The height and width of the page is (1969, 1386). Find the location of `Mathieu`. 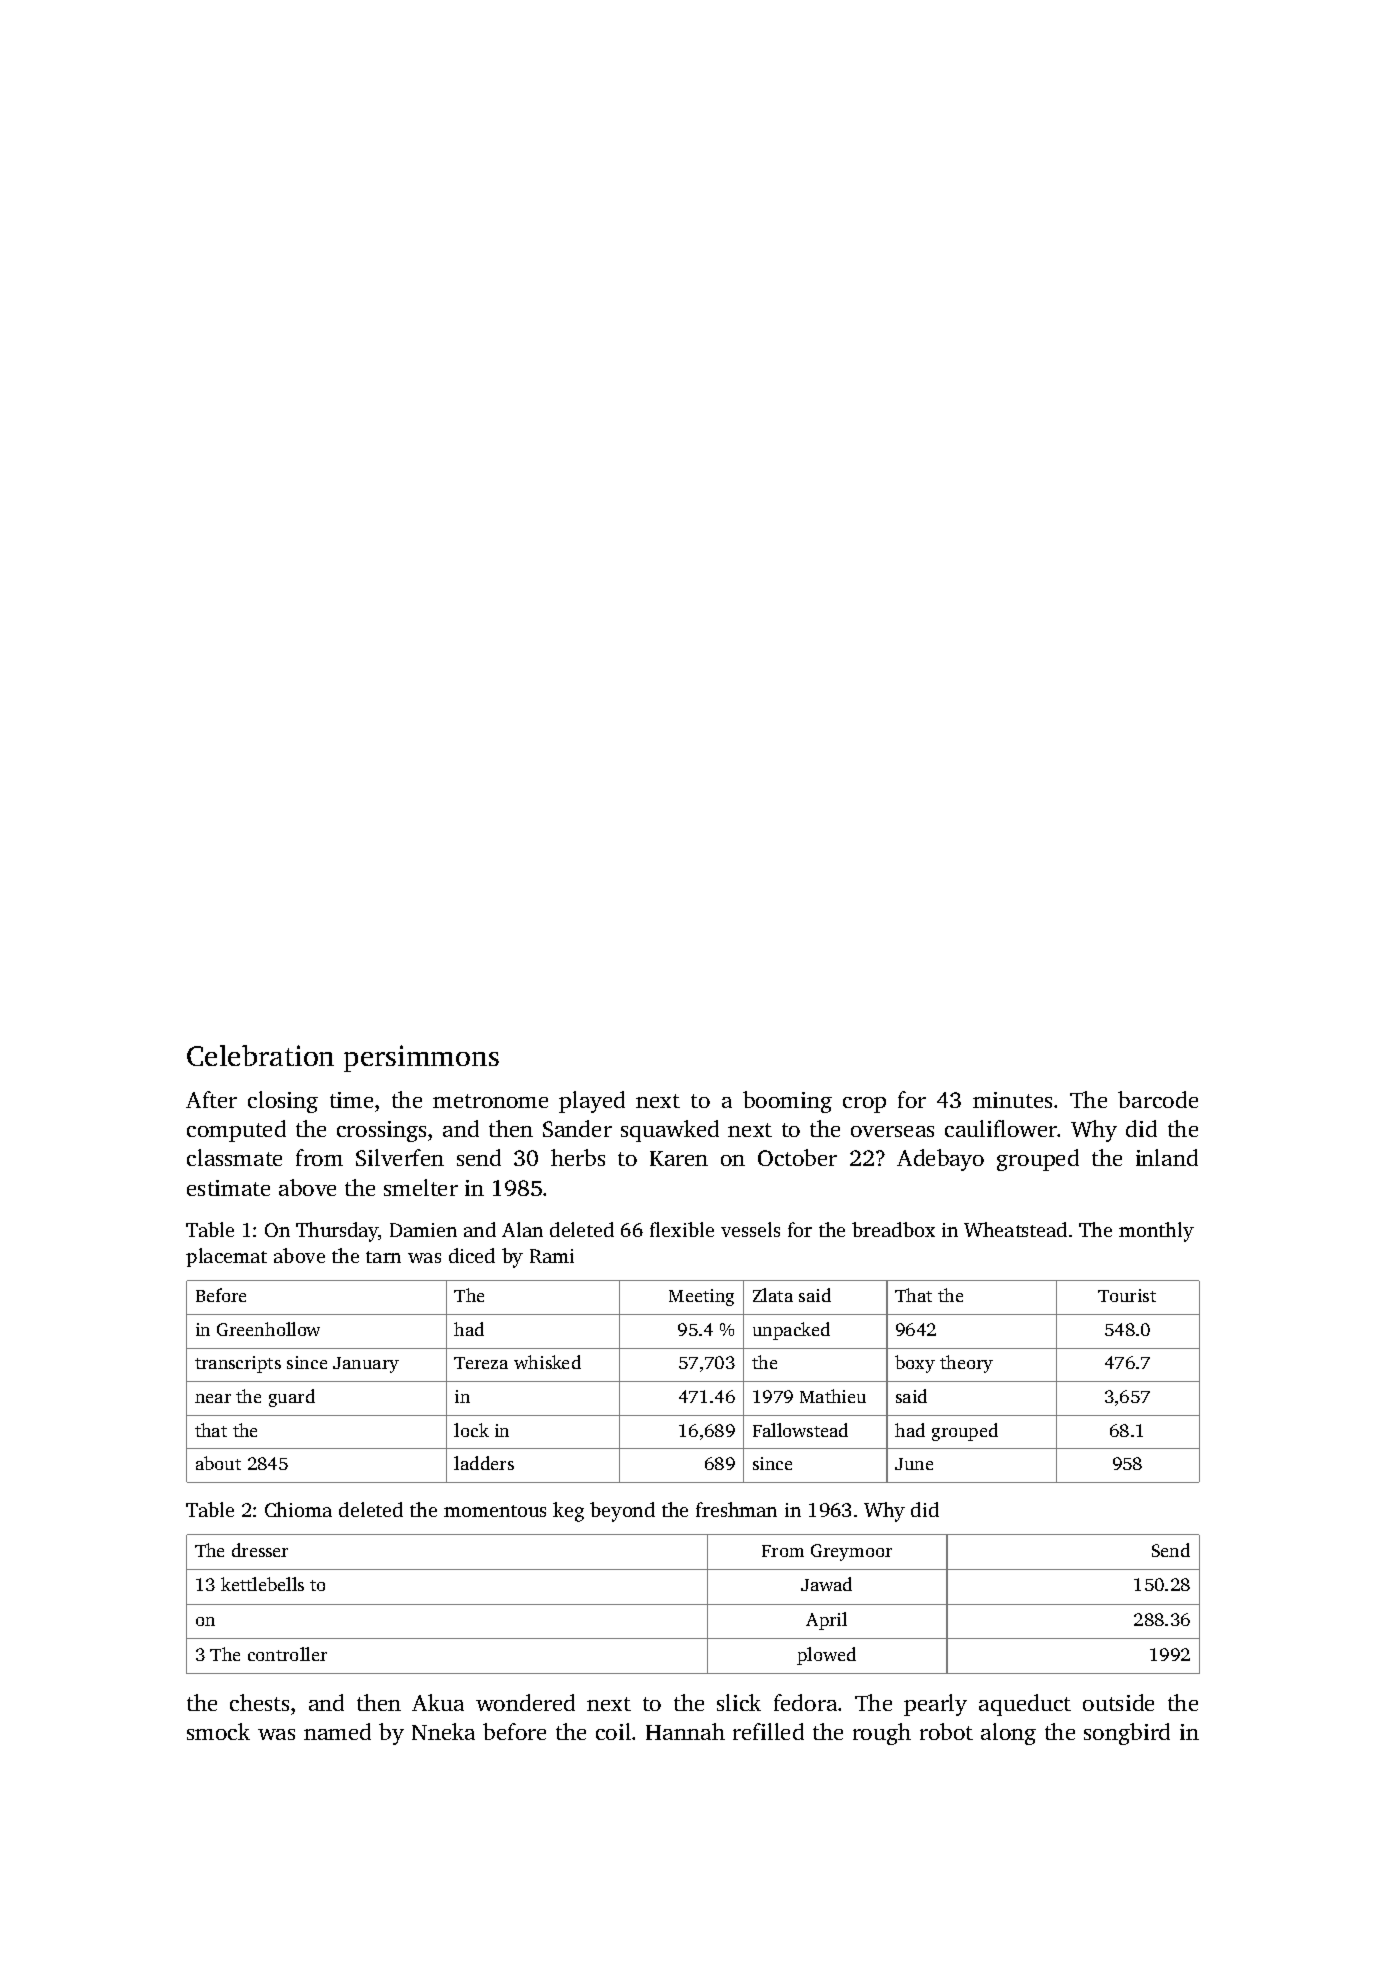

Mathieu is located at coordinates (833, 1396).
